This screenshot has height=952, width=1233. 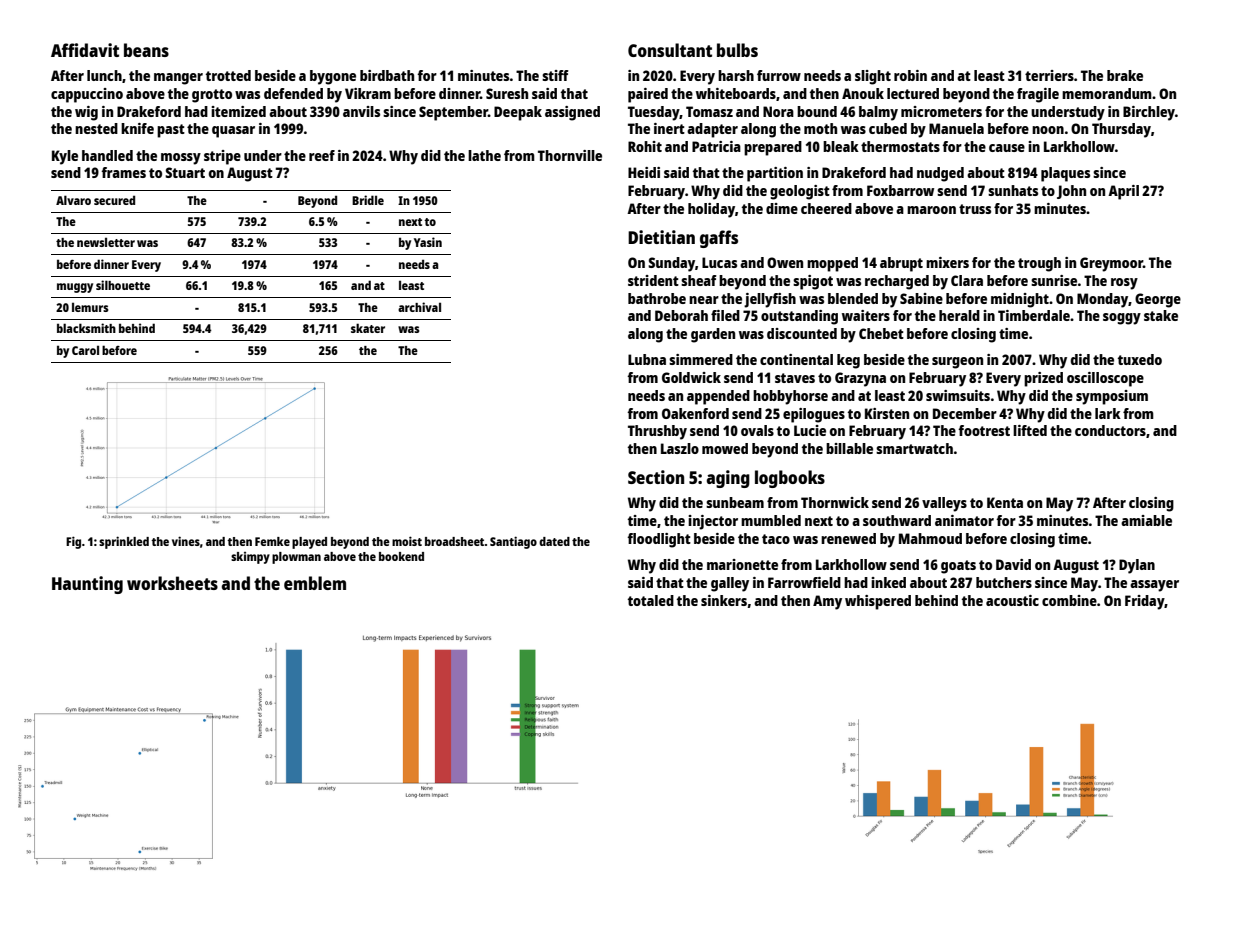 What do you see at coordinates (85, 50) in the screenshot?
I see `Affidavit` at bounding box center [85, 50].
